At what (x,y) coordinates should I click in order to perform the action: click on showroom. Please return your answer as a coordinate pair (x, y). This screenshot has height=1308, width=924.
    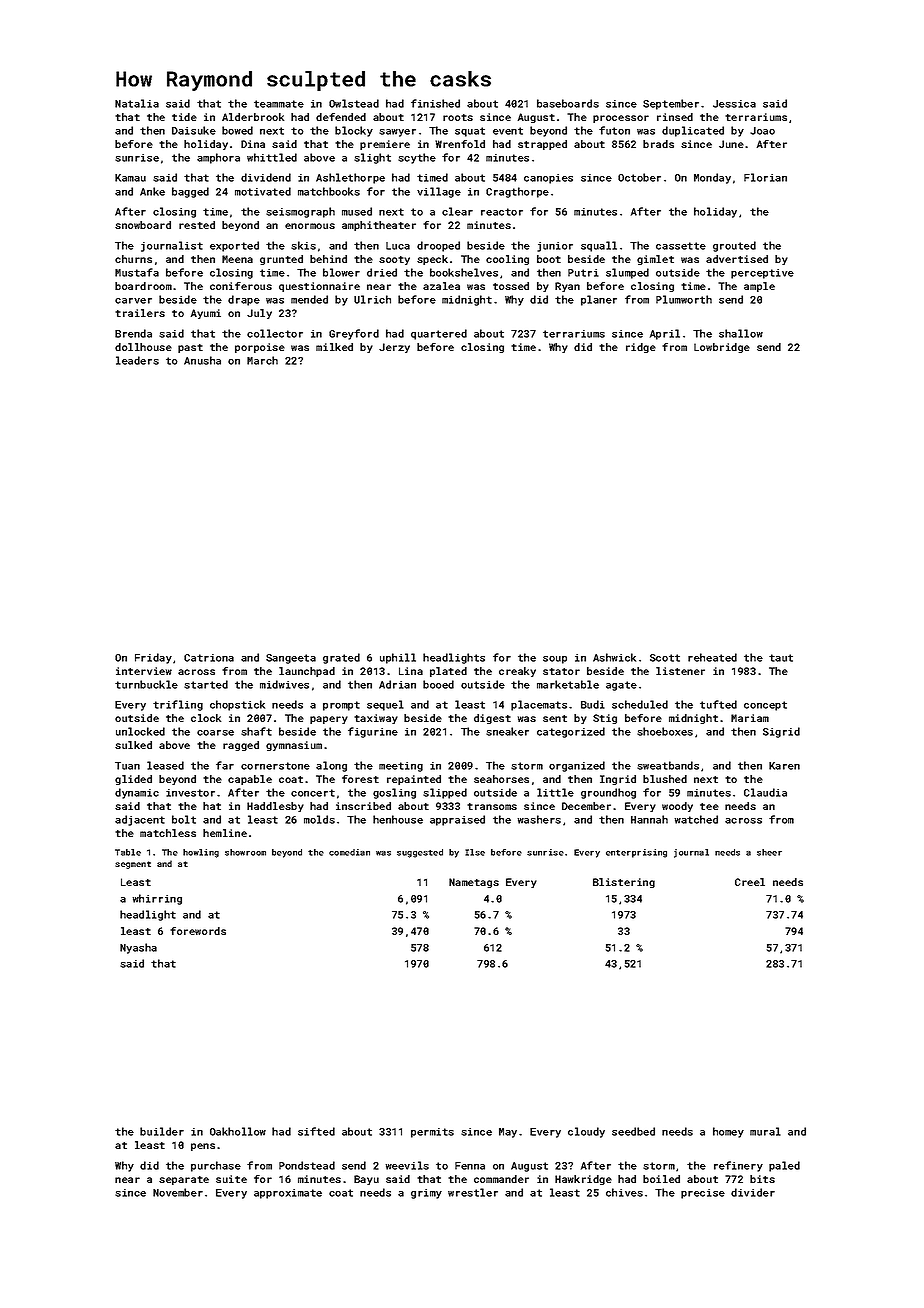
    Looking at the image, I should click on (245, 852).
